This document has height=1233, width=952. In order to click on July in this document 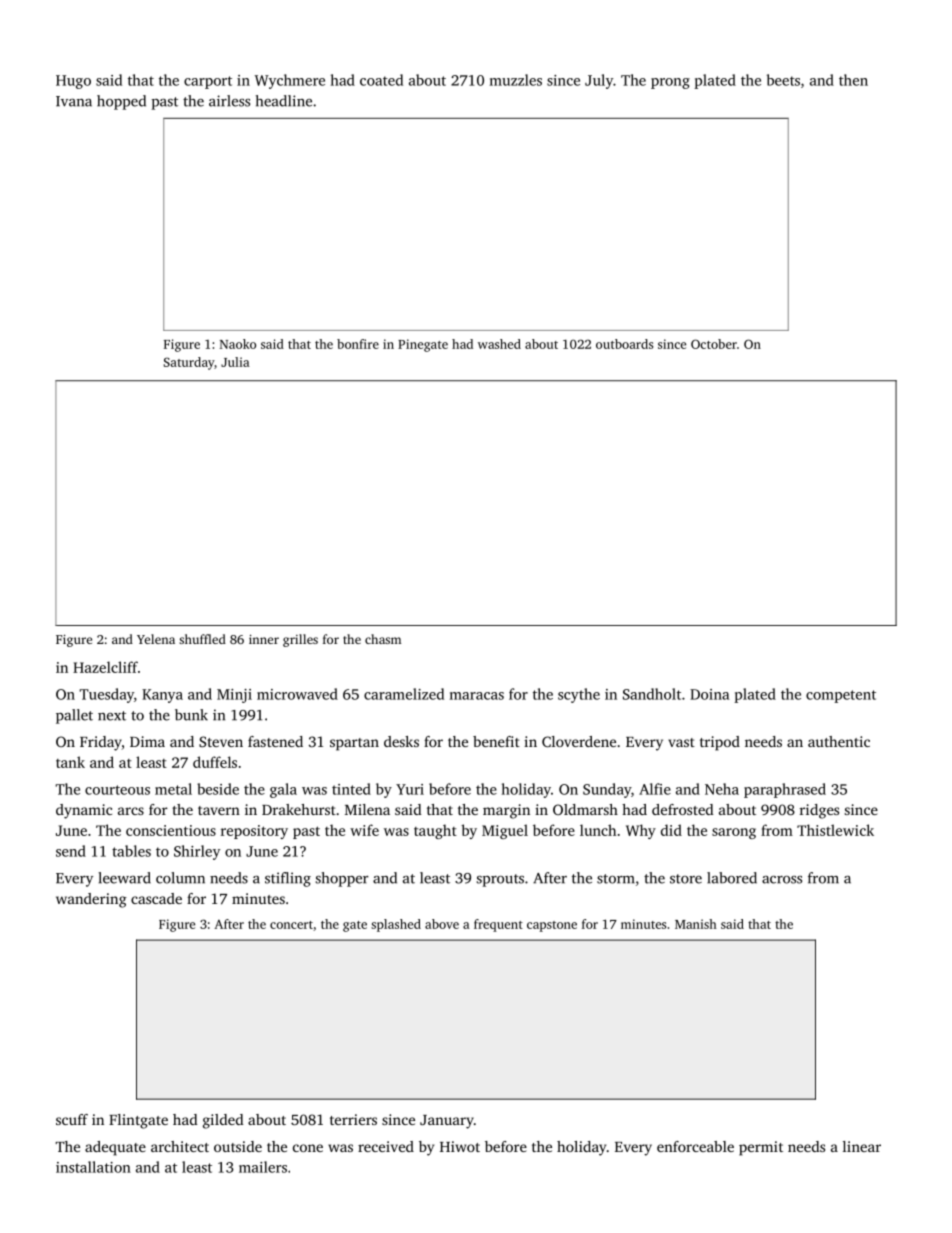, I will do `click(599, 81)`.
